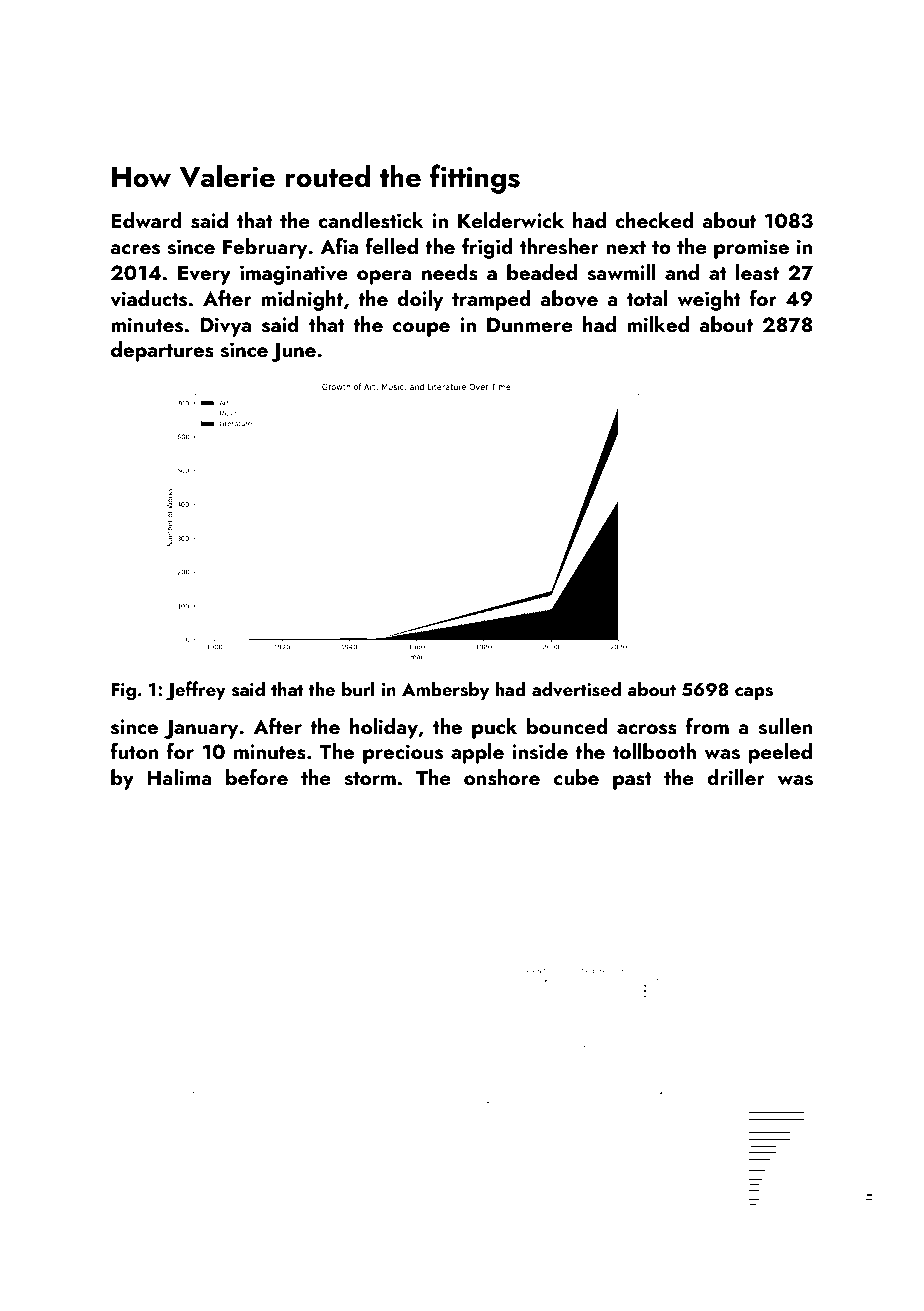  Describe the element at coordinates (204, 275) in the screenshot. I see `Every` at that location.
